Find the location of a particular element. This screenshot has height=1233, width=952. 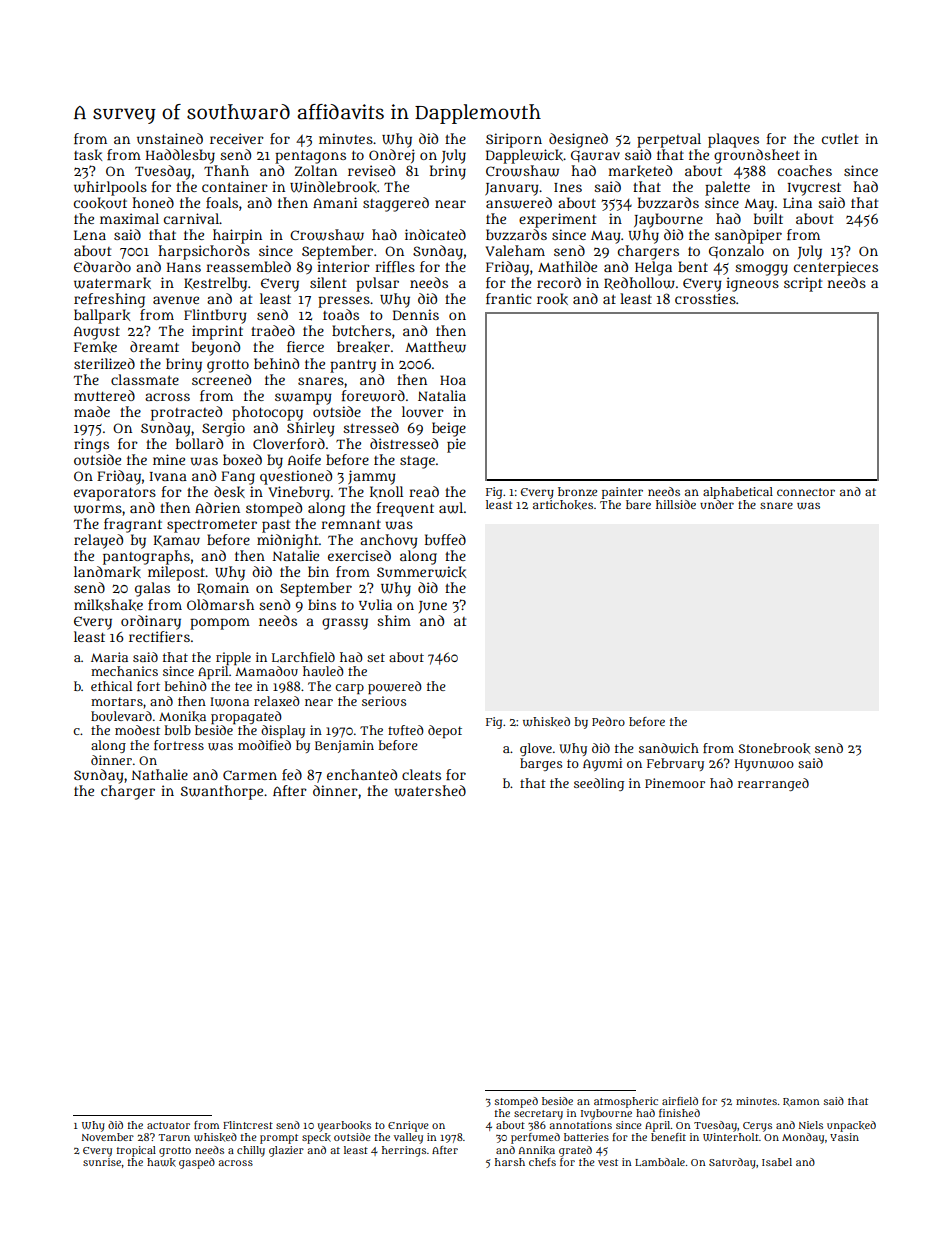

made is located at coordinates (92, 411).
